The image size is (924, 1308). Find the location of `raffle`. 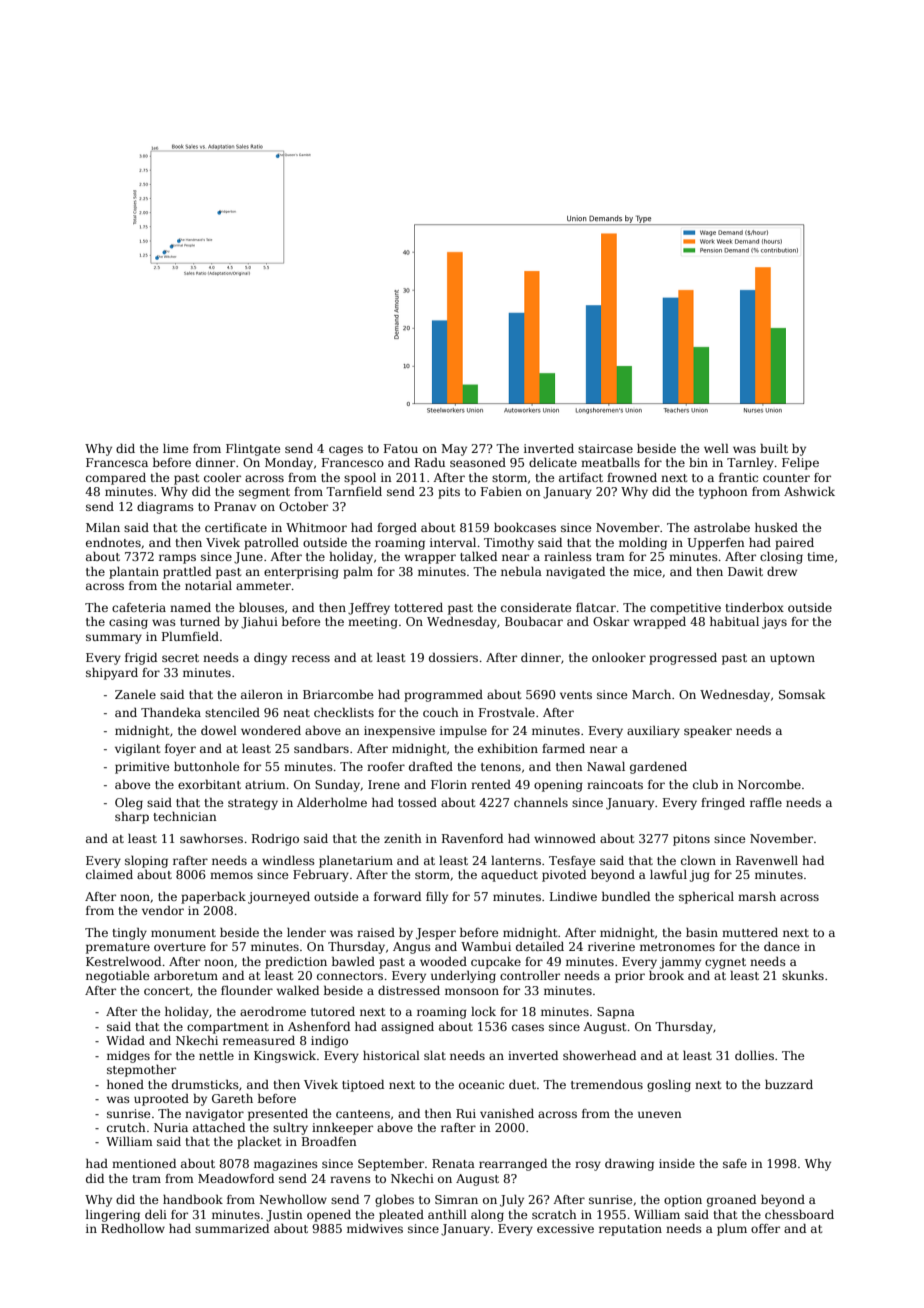

raffle is located at coordinates (766, 802).
